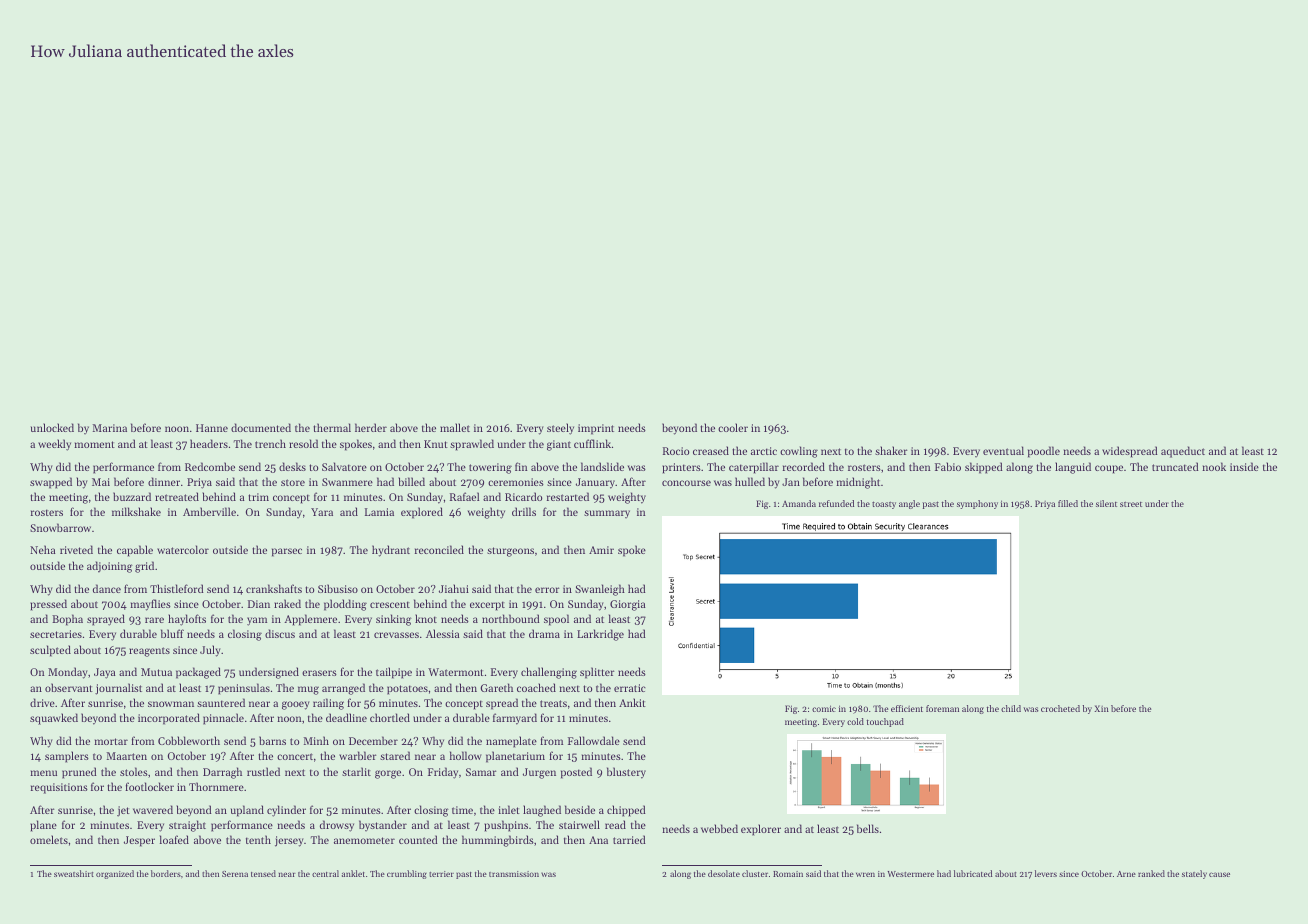 The image size is (1308, 924). I want to click on railing, so click(328, 704).
